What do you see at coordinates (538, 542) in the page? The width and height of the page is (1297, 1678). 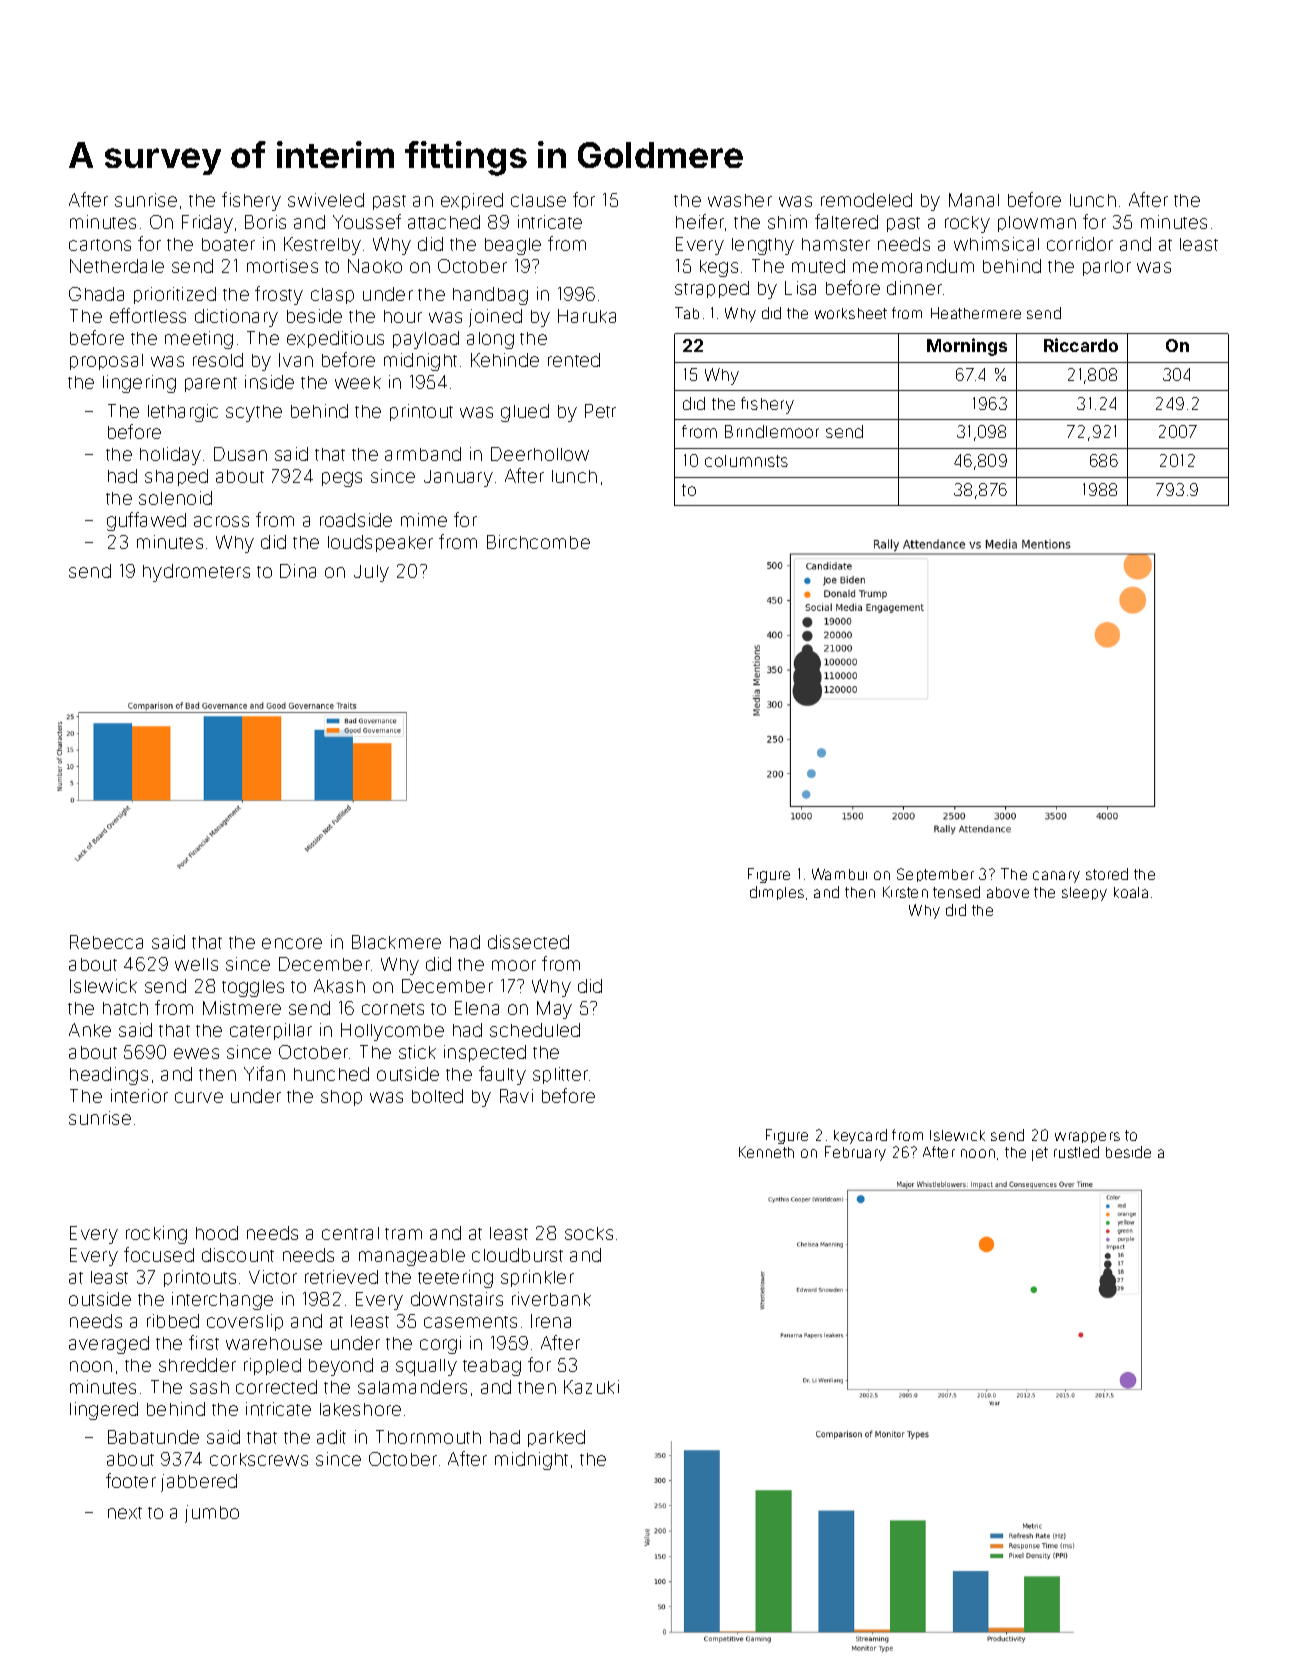 I see `Birchcombe` at bounding box center [538, 542].
